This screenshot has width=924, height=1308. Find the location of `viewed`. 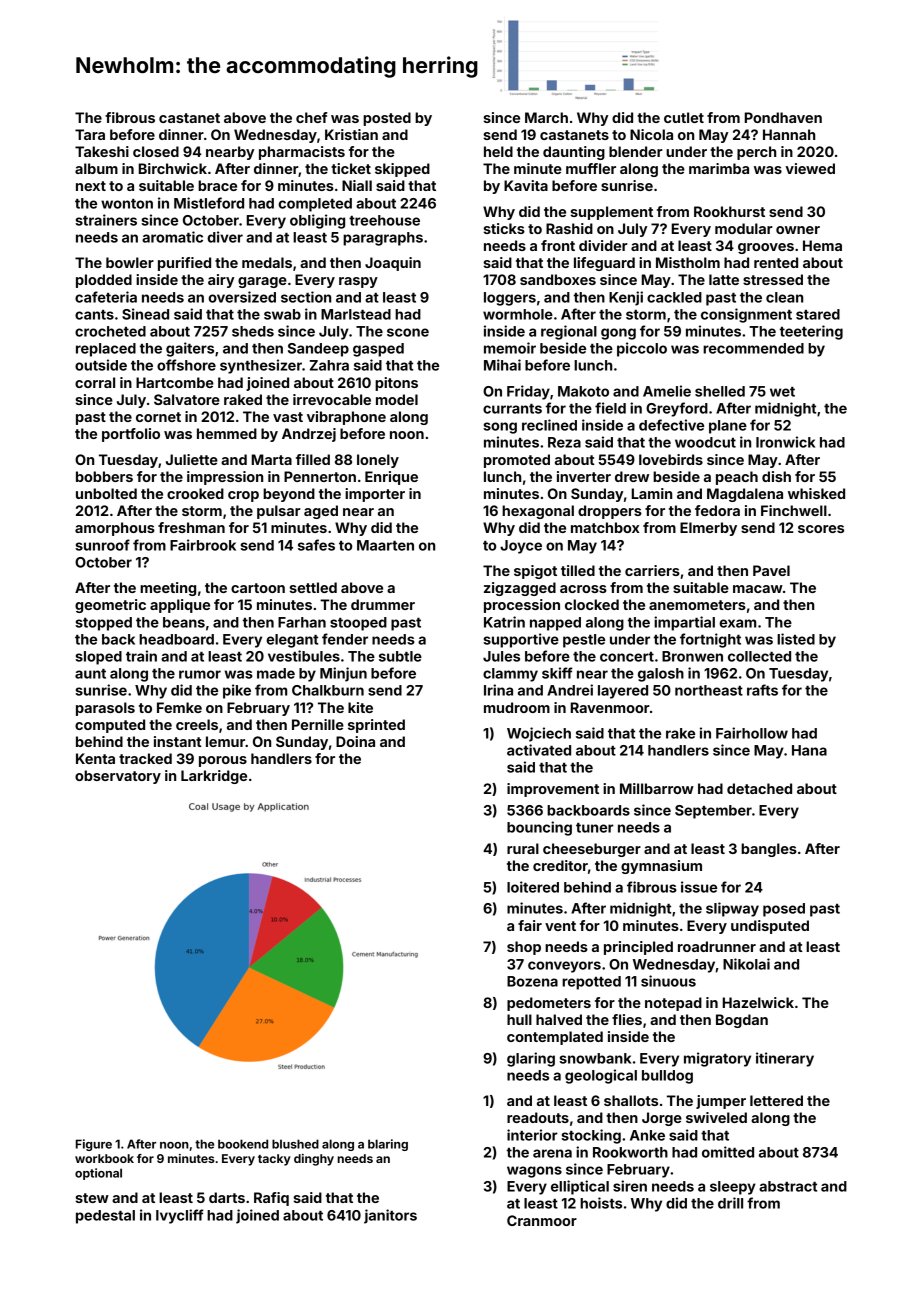

viewed is located at coordinates (810, 168).
